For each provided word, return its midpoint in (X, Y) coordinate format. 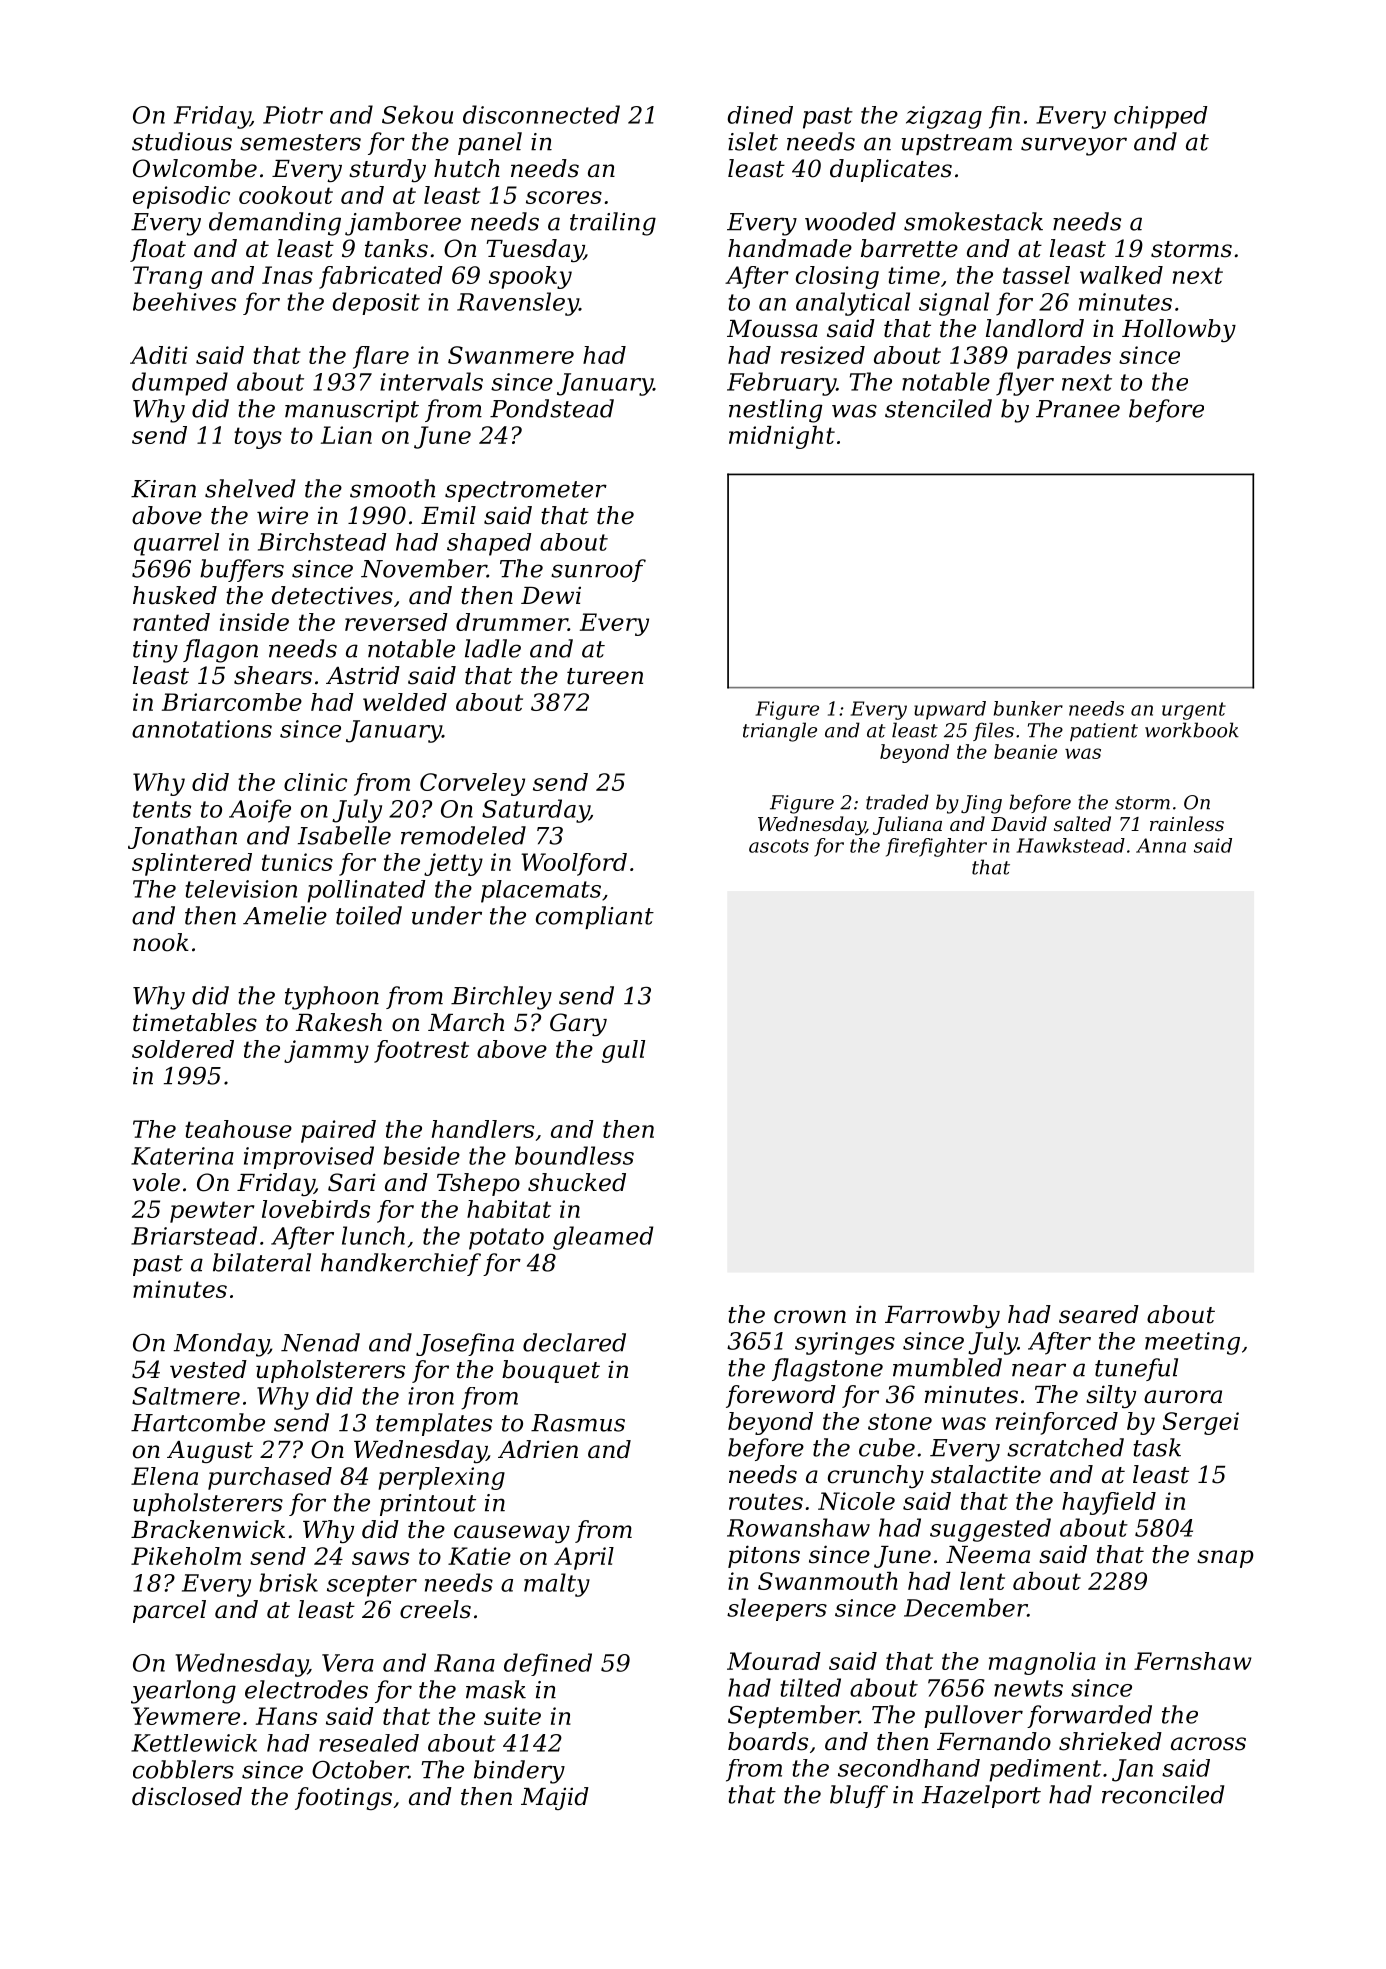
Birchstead (322, 542)
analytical (853, 304)
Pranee (1078, 409)
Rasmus (578, 1423)
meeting (1192, 1343)
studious (182, 141)
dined (760, 115)
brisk (288, 1582)
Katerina (182, 1156)
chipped (1160, 117)
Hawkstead (1071, 845)
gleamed (603, 1238)
